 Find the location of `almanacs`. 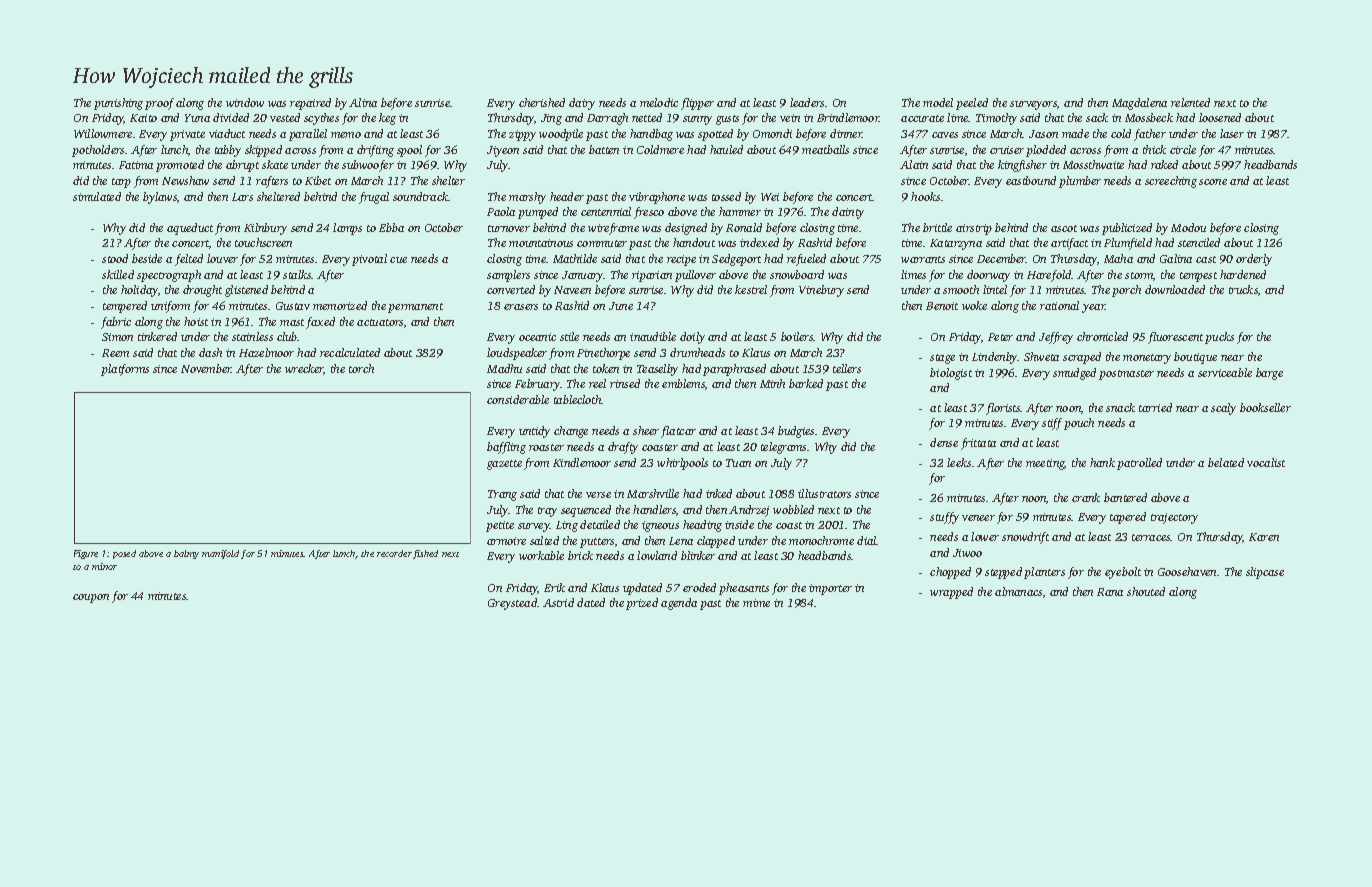

almanacs is located at coordinates (1018, 591).
